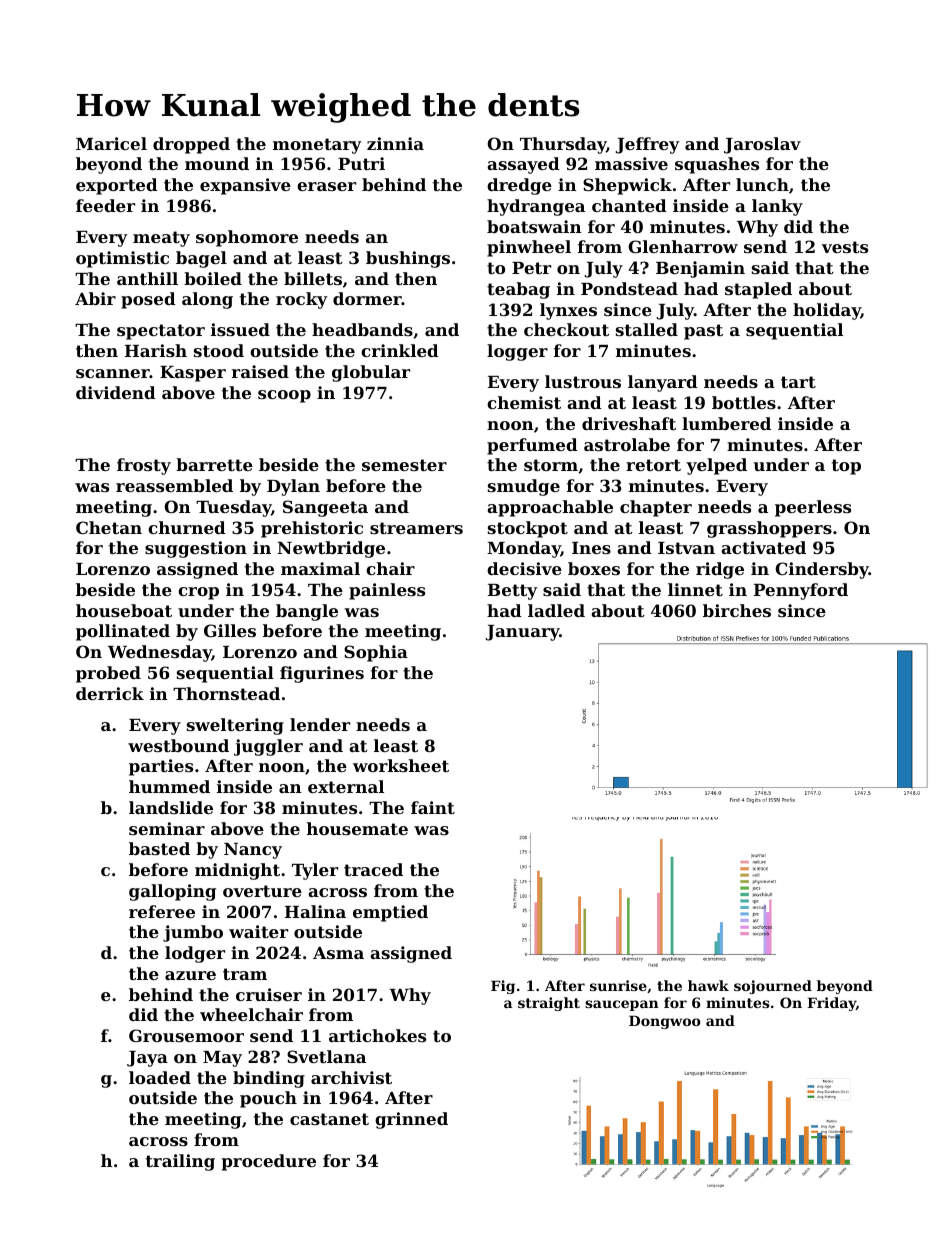 This image has height=1233, width=952. I want to click on grinned, so click(411, 1120).
